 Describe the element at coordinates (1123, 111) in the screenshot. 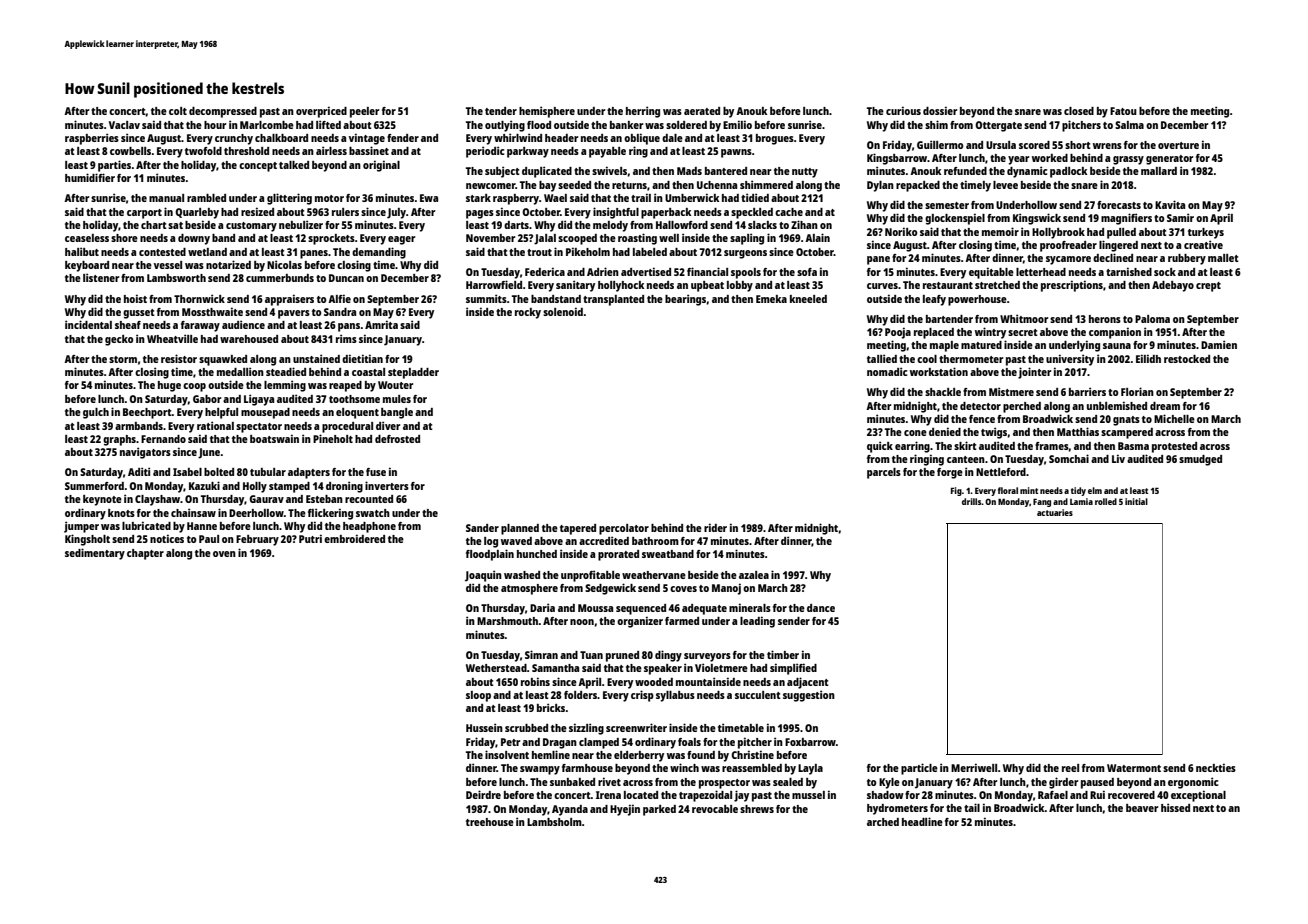

I see `Fatou` at that location.
